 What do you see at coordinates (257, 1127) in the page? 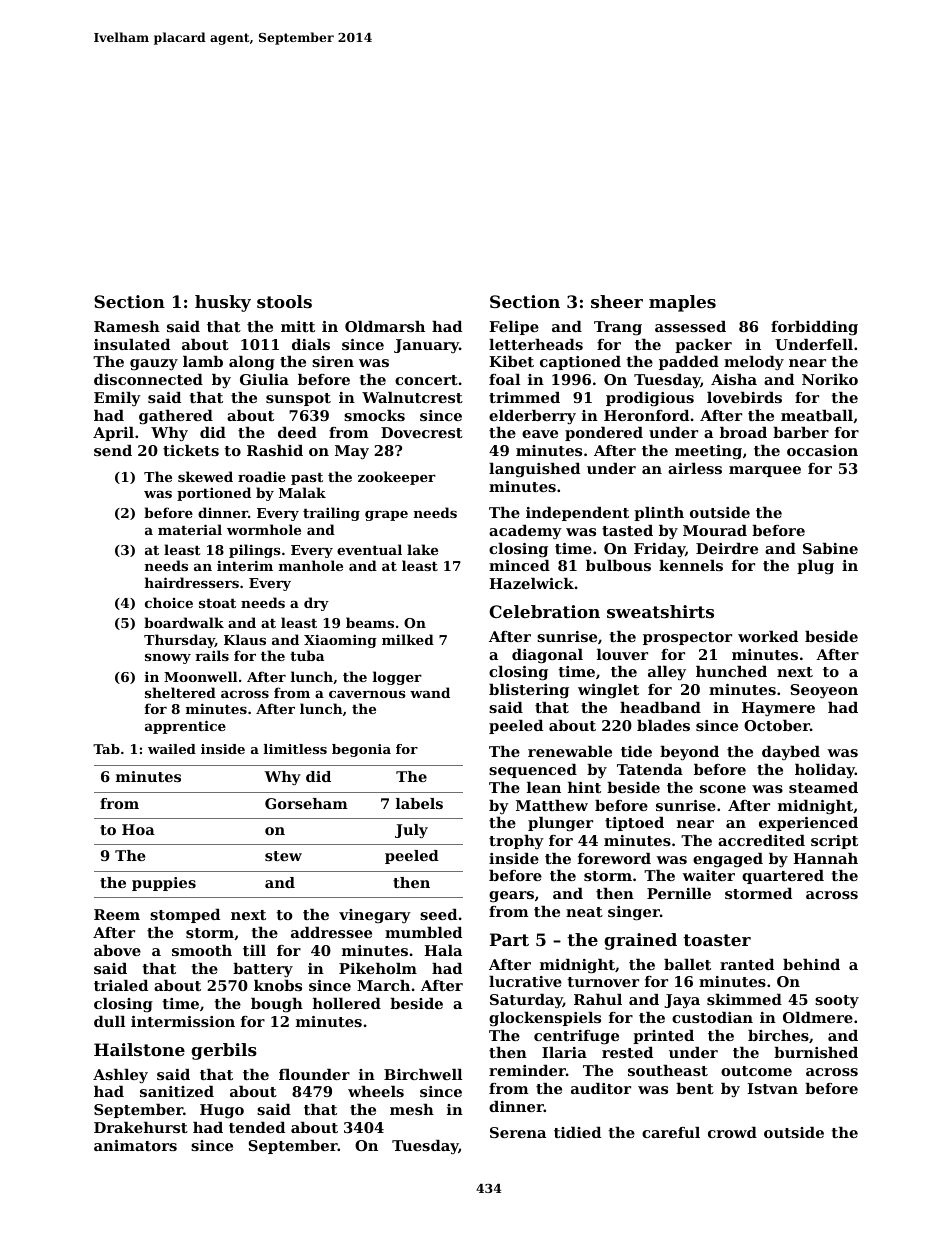
I see `tended` at bounding box center [257, 1127].
